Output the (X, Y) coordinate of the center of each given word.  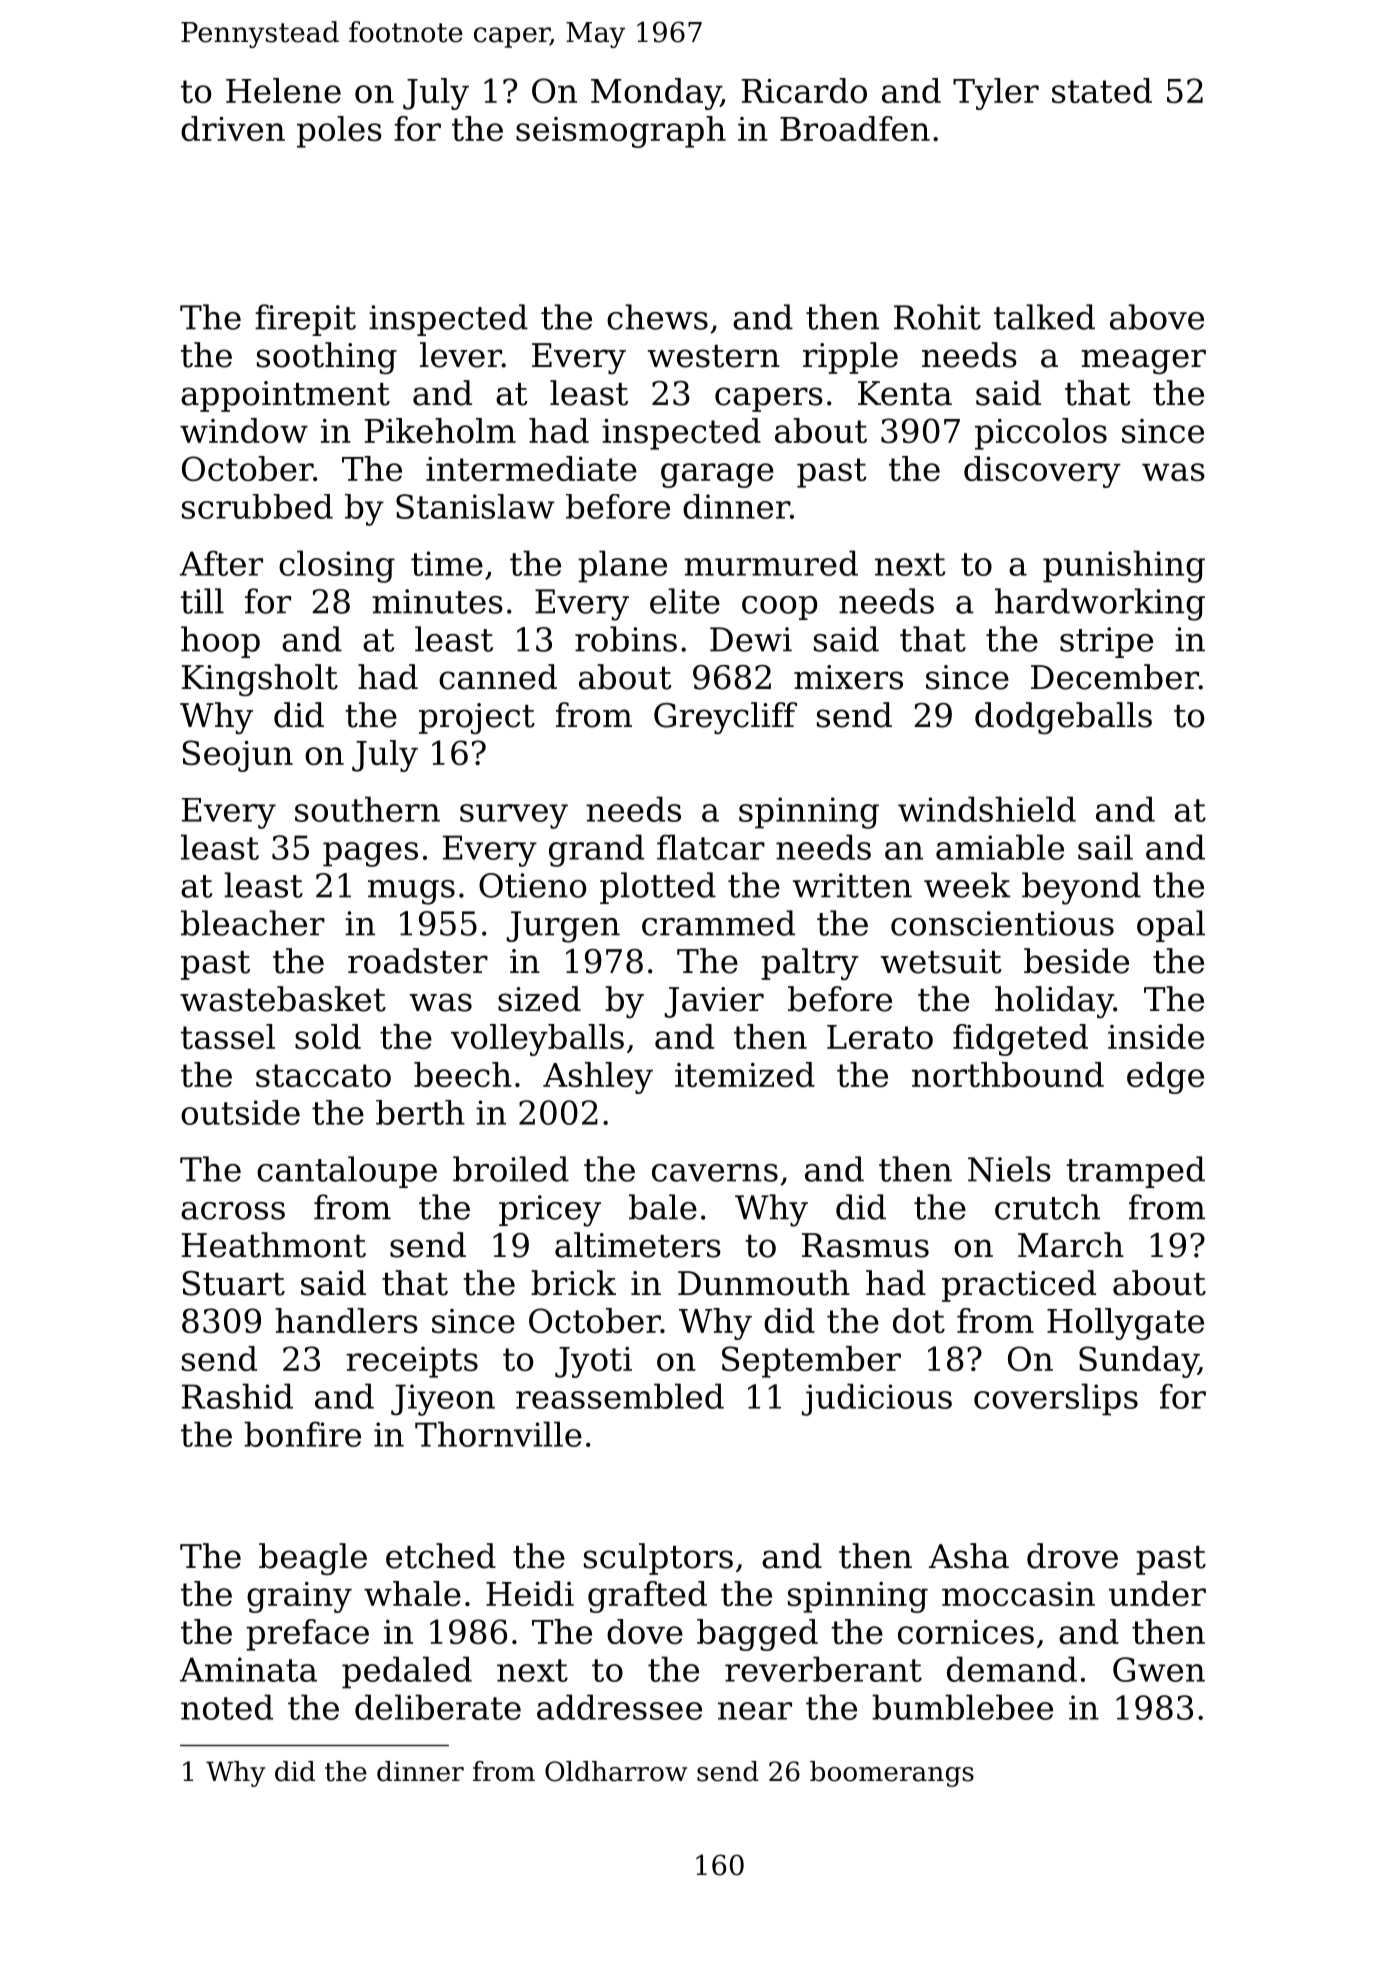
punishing (1124, 566)
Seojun (238, 756)
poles (339, 132)
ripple (850, 358)
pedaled (407, 1672)
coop (779, 608)
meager (1143, 361)
